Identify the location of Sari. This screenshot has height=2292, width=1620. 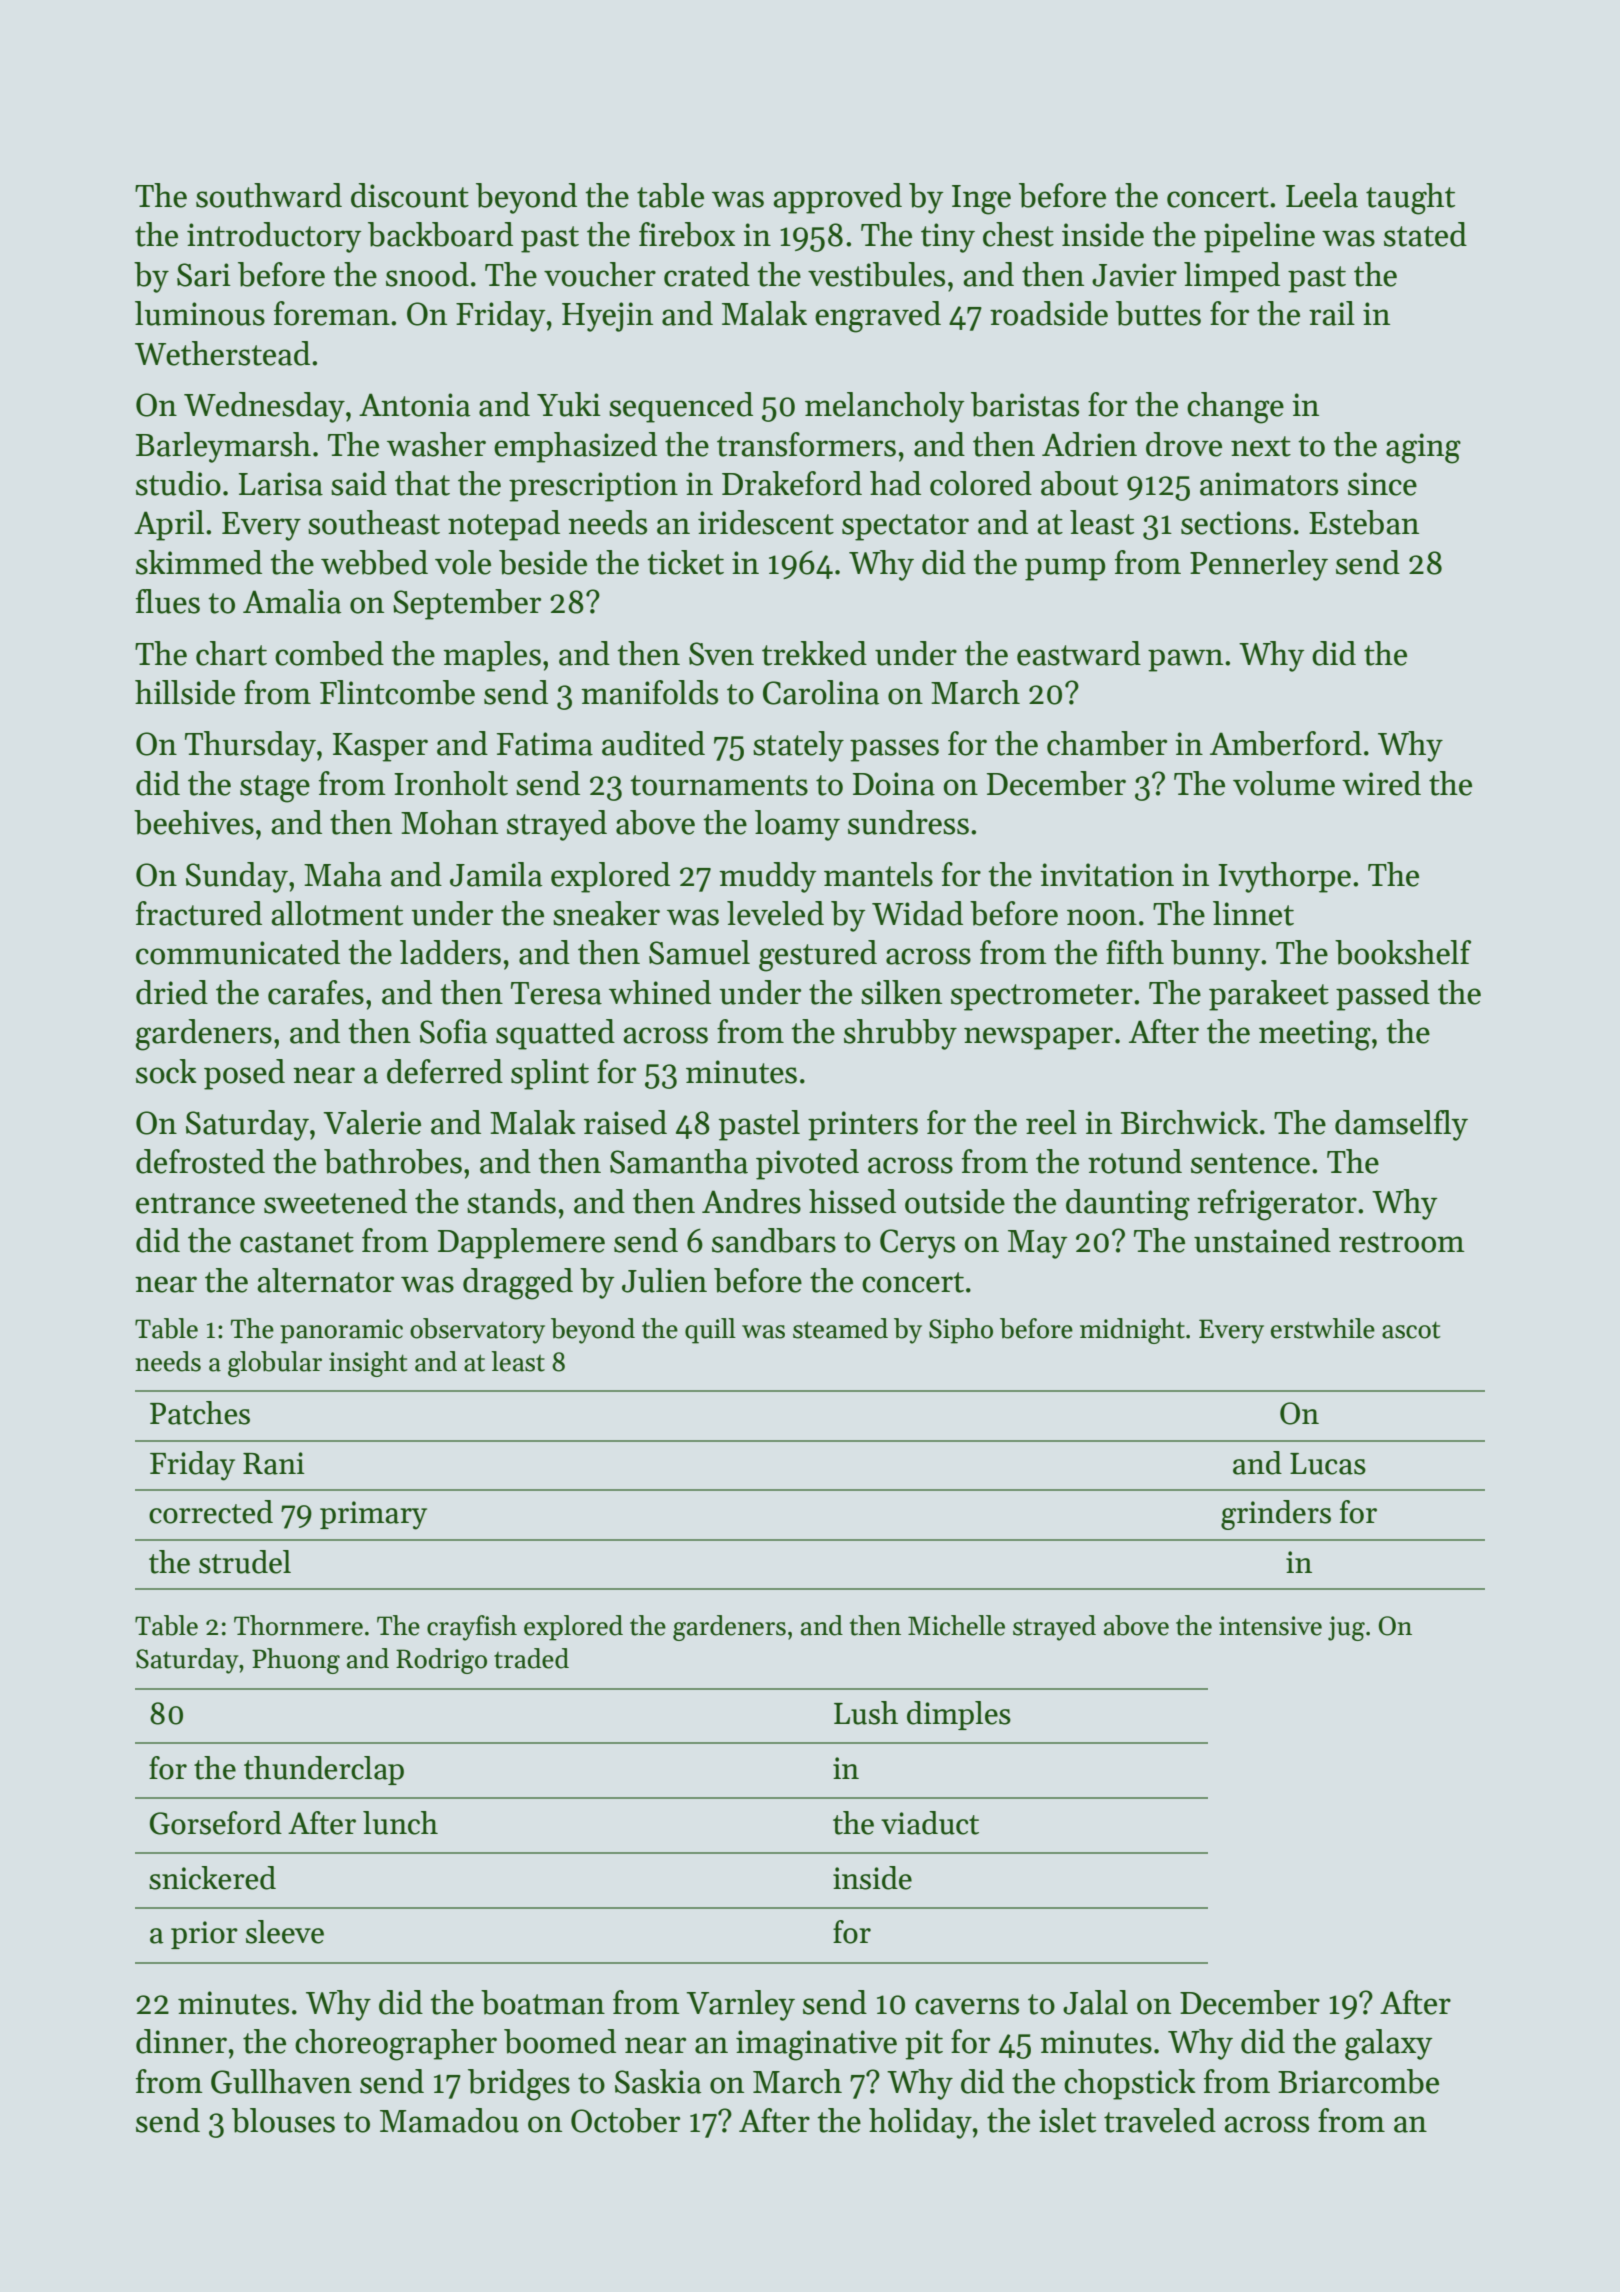
(204, 275).
